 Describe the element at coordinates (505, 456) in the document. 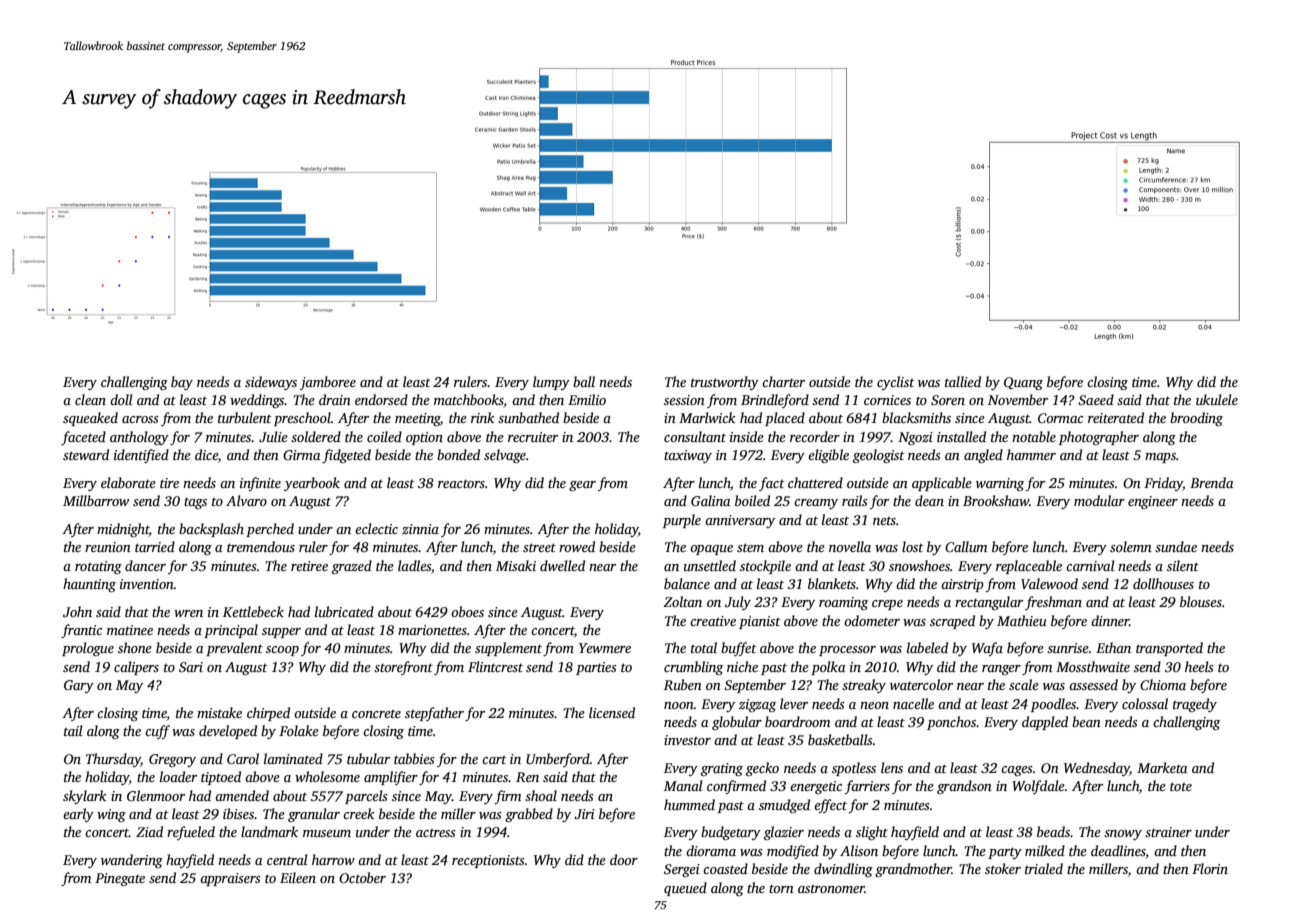

I see `selvage` at that location.
